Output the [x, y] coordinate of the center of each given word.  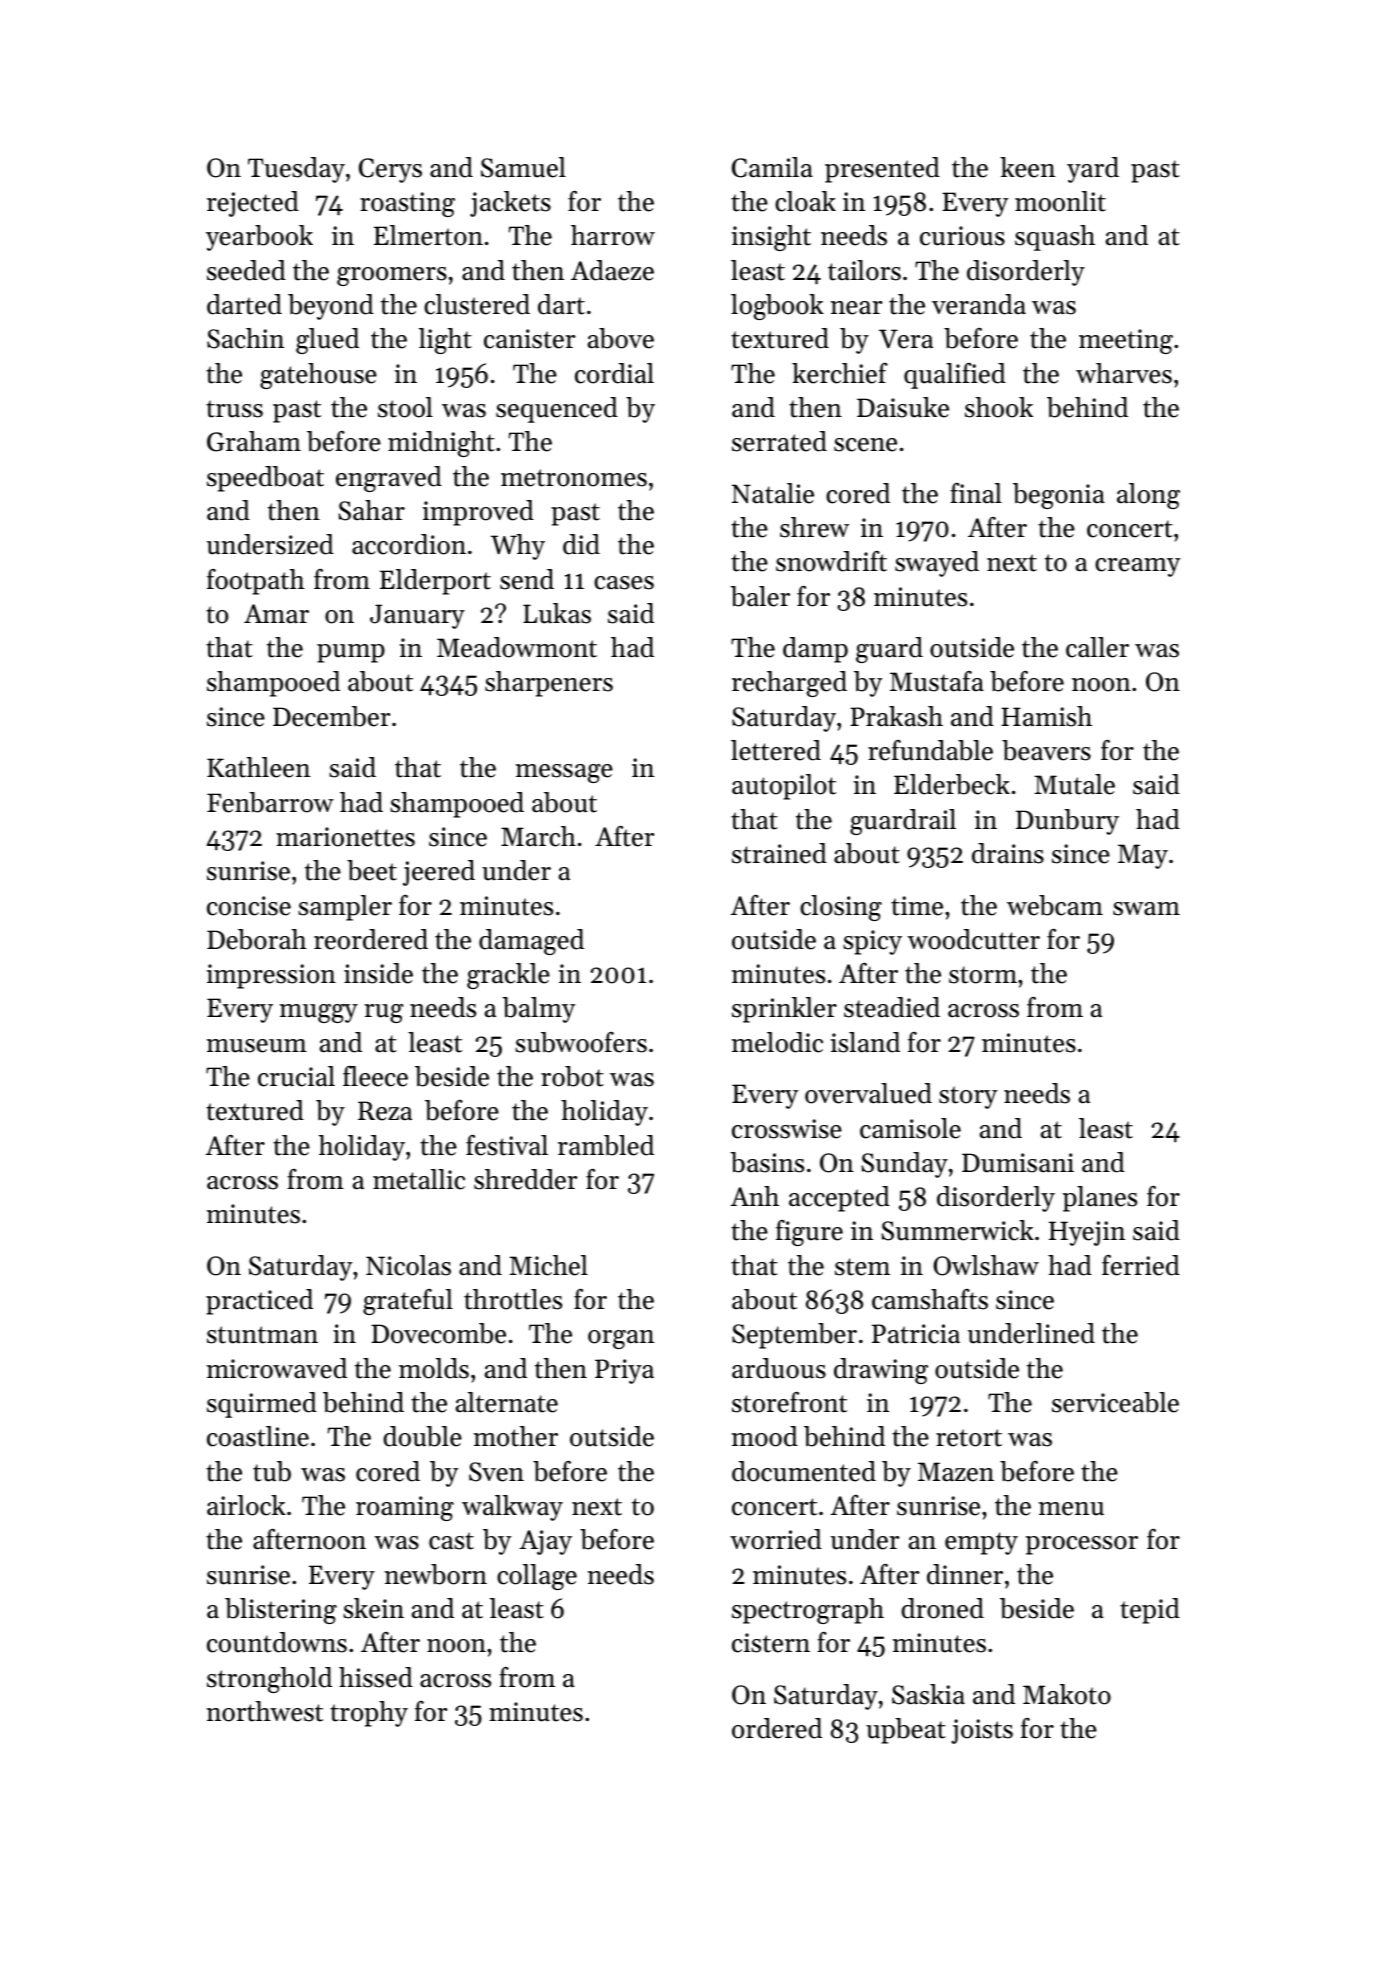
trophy [369, 1714]
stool [405, 407]
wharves [1124, 373]
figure [809, 1233]
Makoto [1067, 1694]
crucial [296, 1076]
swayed [937, 564]
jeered [439, 873]
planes [1100, 1199]
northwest [265, 1711]
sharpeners [549, 684]
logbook [777, 307]
